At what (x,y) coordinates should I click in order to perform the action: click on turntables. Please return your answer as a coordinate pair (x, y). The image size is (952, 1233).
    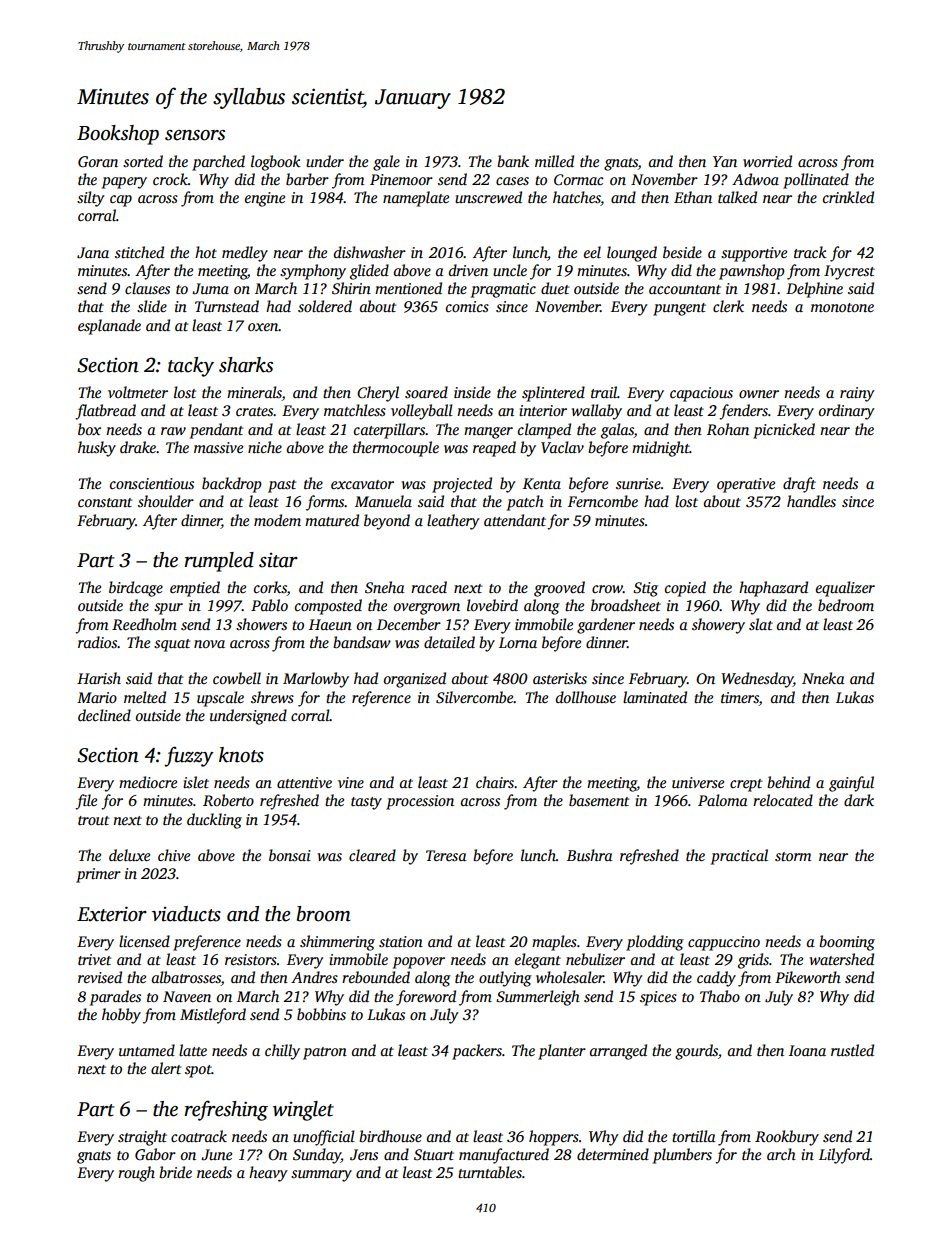
    Looking at the image, I should click on (490, 1172).
